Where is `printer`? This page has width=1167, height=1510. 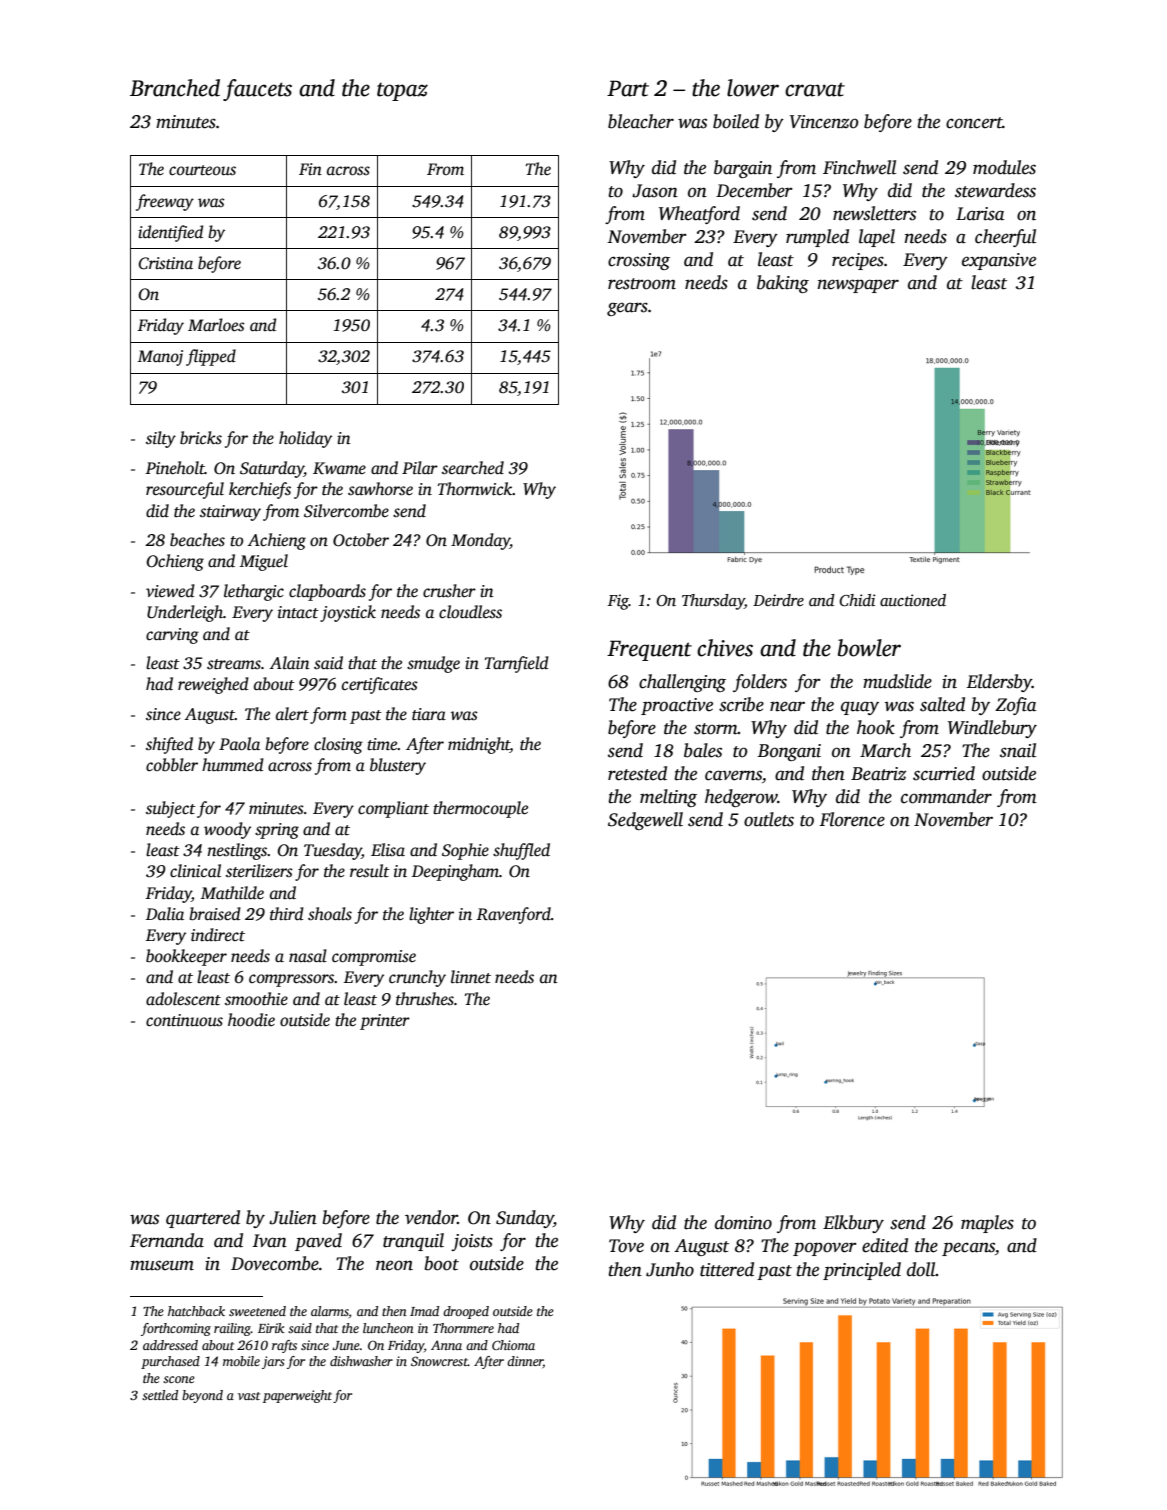
printer is located at coordinates (385, 1022).
